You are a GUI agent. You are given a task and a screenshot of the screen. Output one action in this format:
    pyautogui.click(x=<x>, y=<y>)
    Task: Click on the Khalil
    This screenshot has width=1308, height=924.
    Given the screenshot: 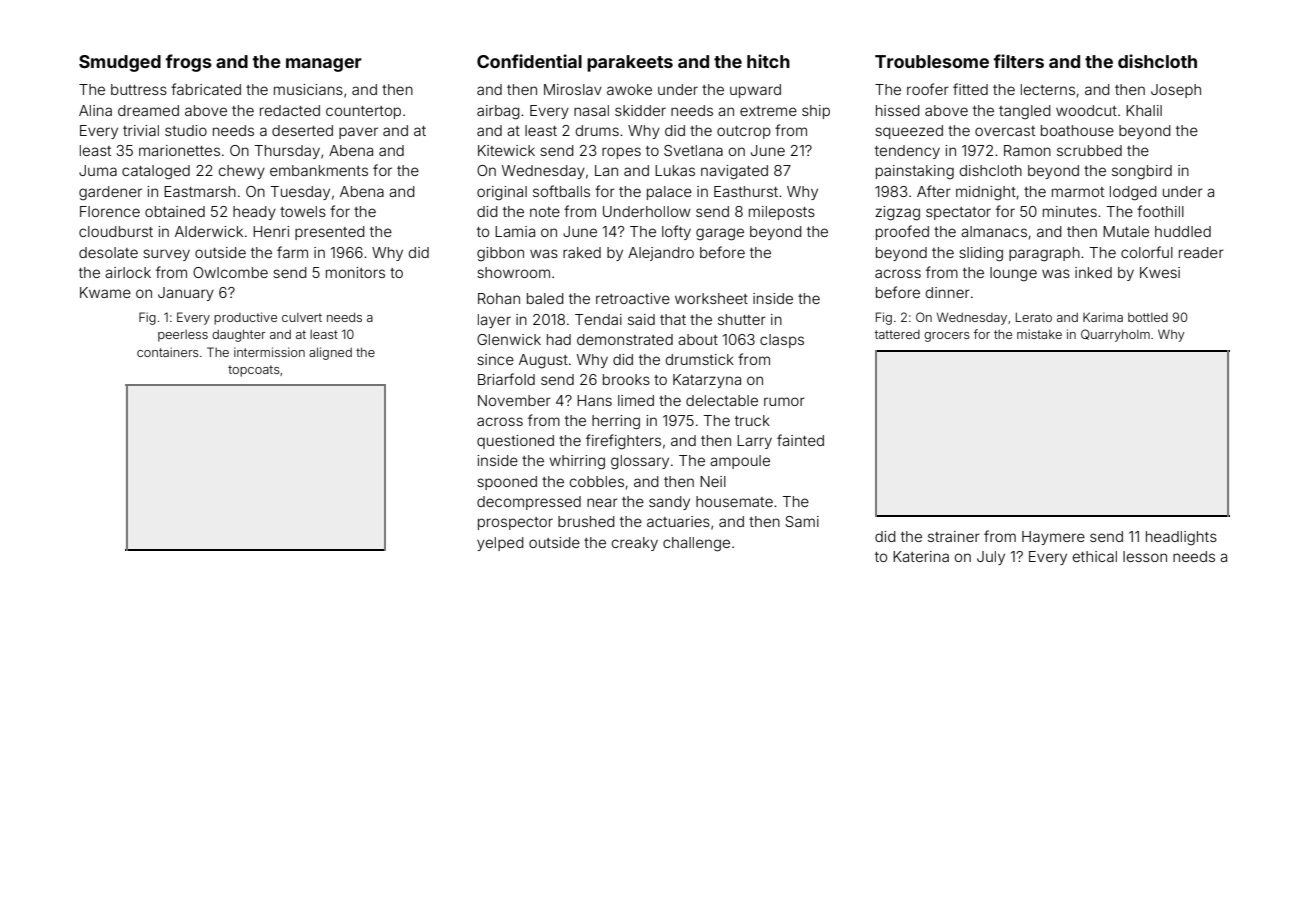 What is the action you would take?
    pyautogui.click(x=1144, y=110)
